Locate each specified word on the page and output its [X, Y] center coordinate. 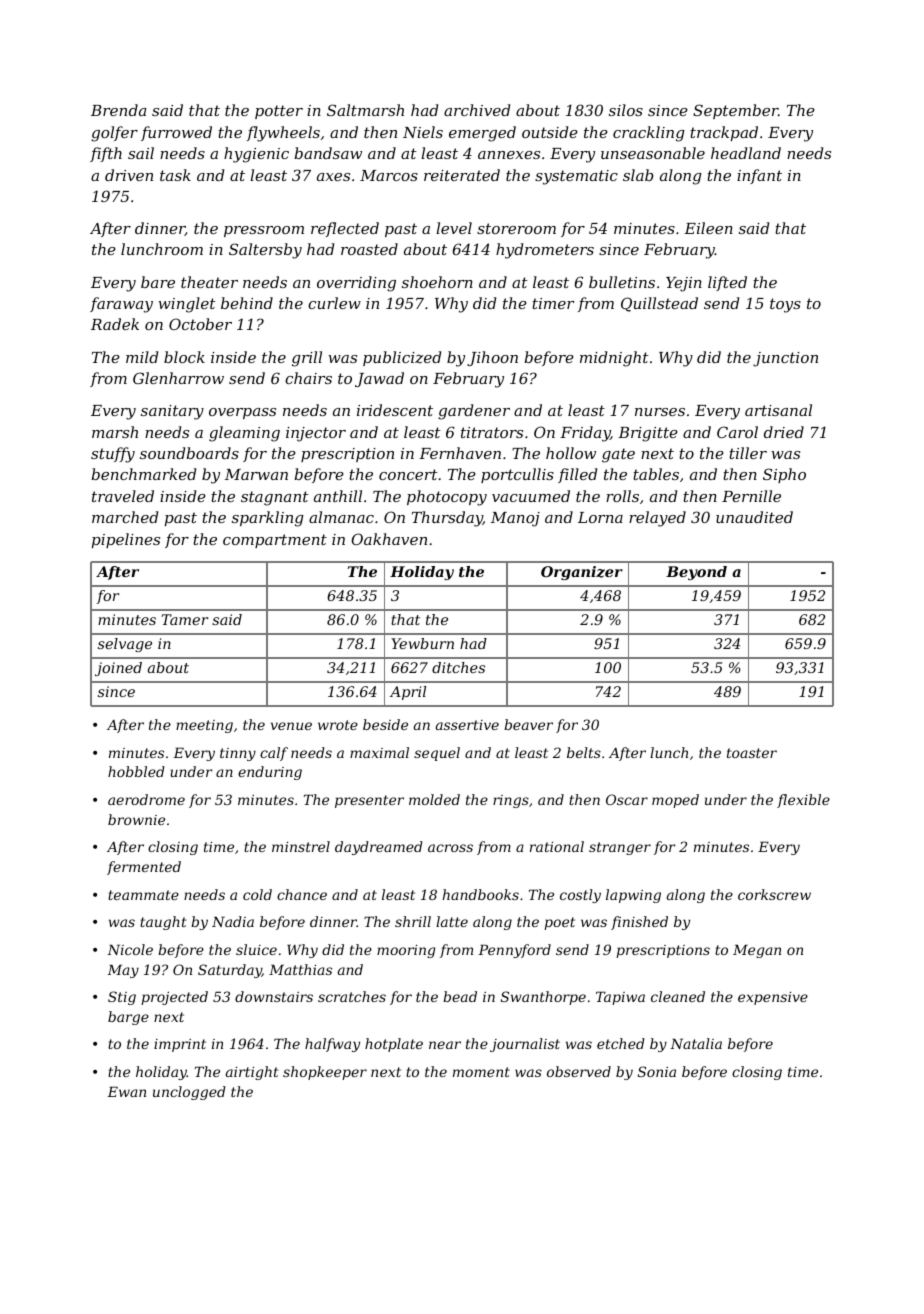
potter [279, 112]
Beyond [696, 573]
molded [434, 799]
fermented [144, 868]
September [735, 111]
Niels [423, 132]
